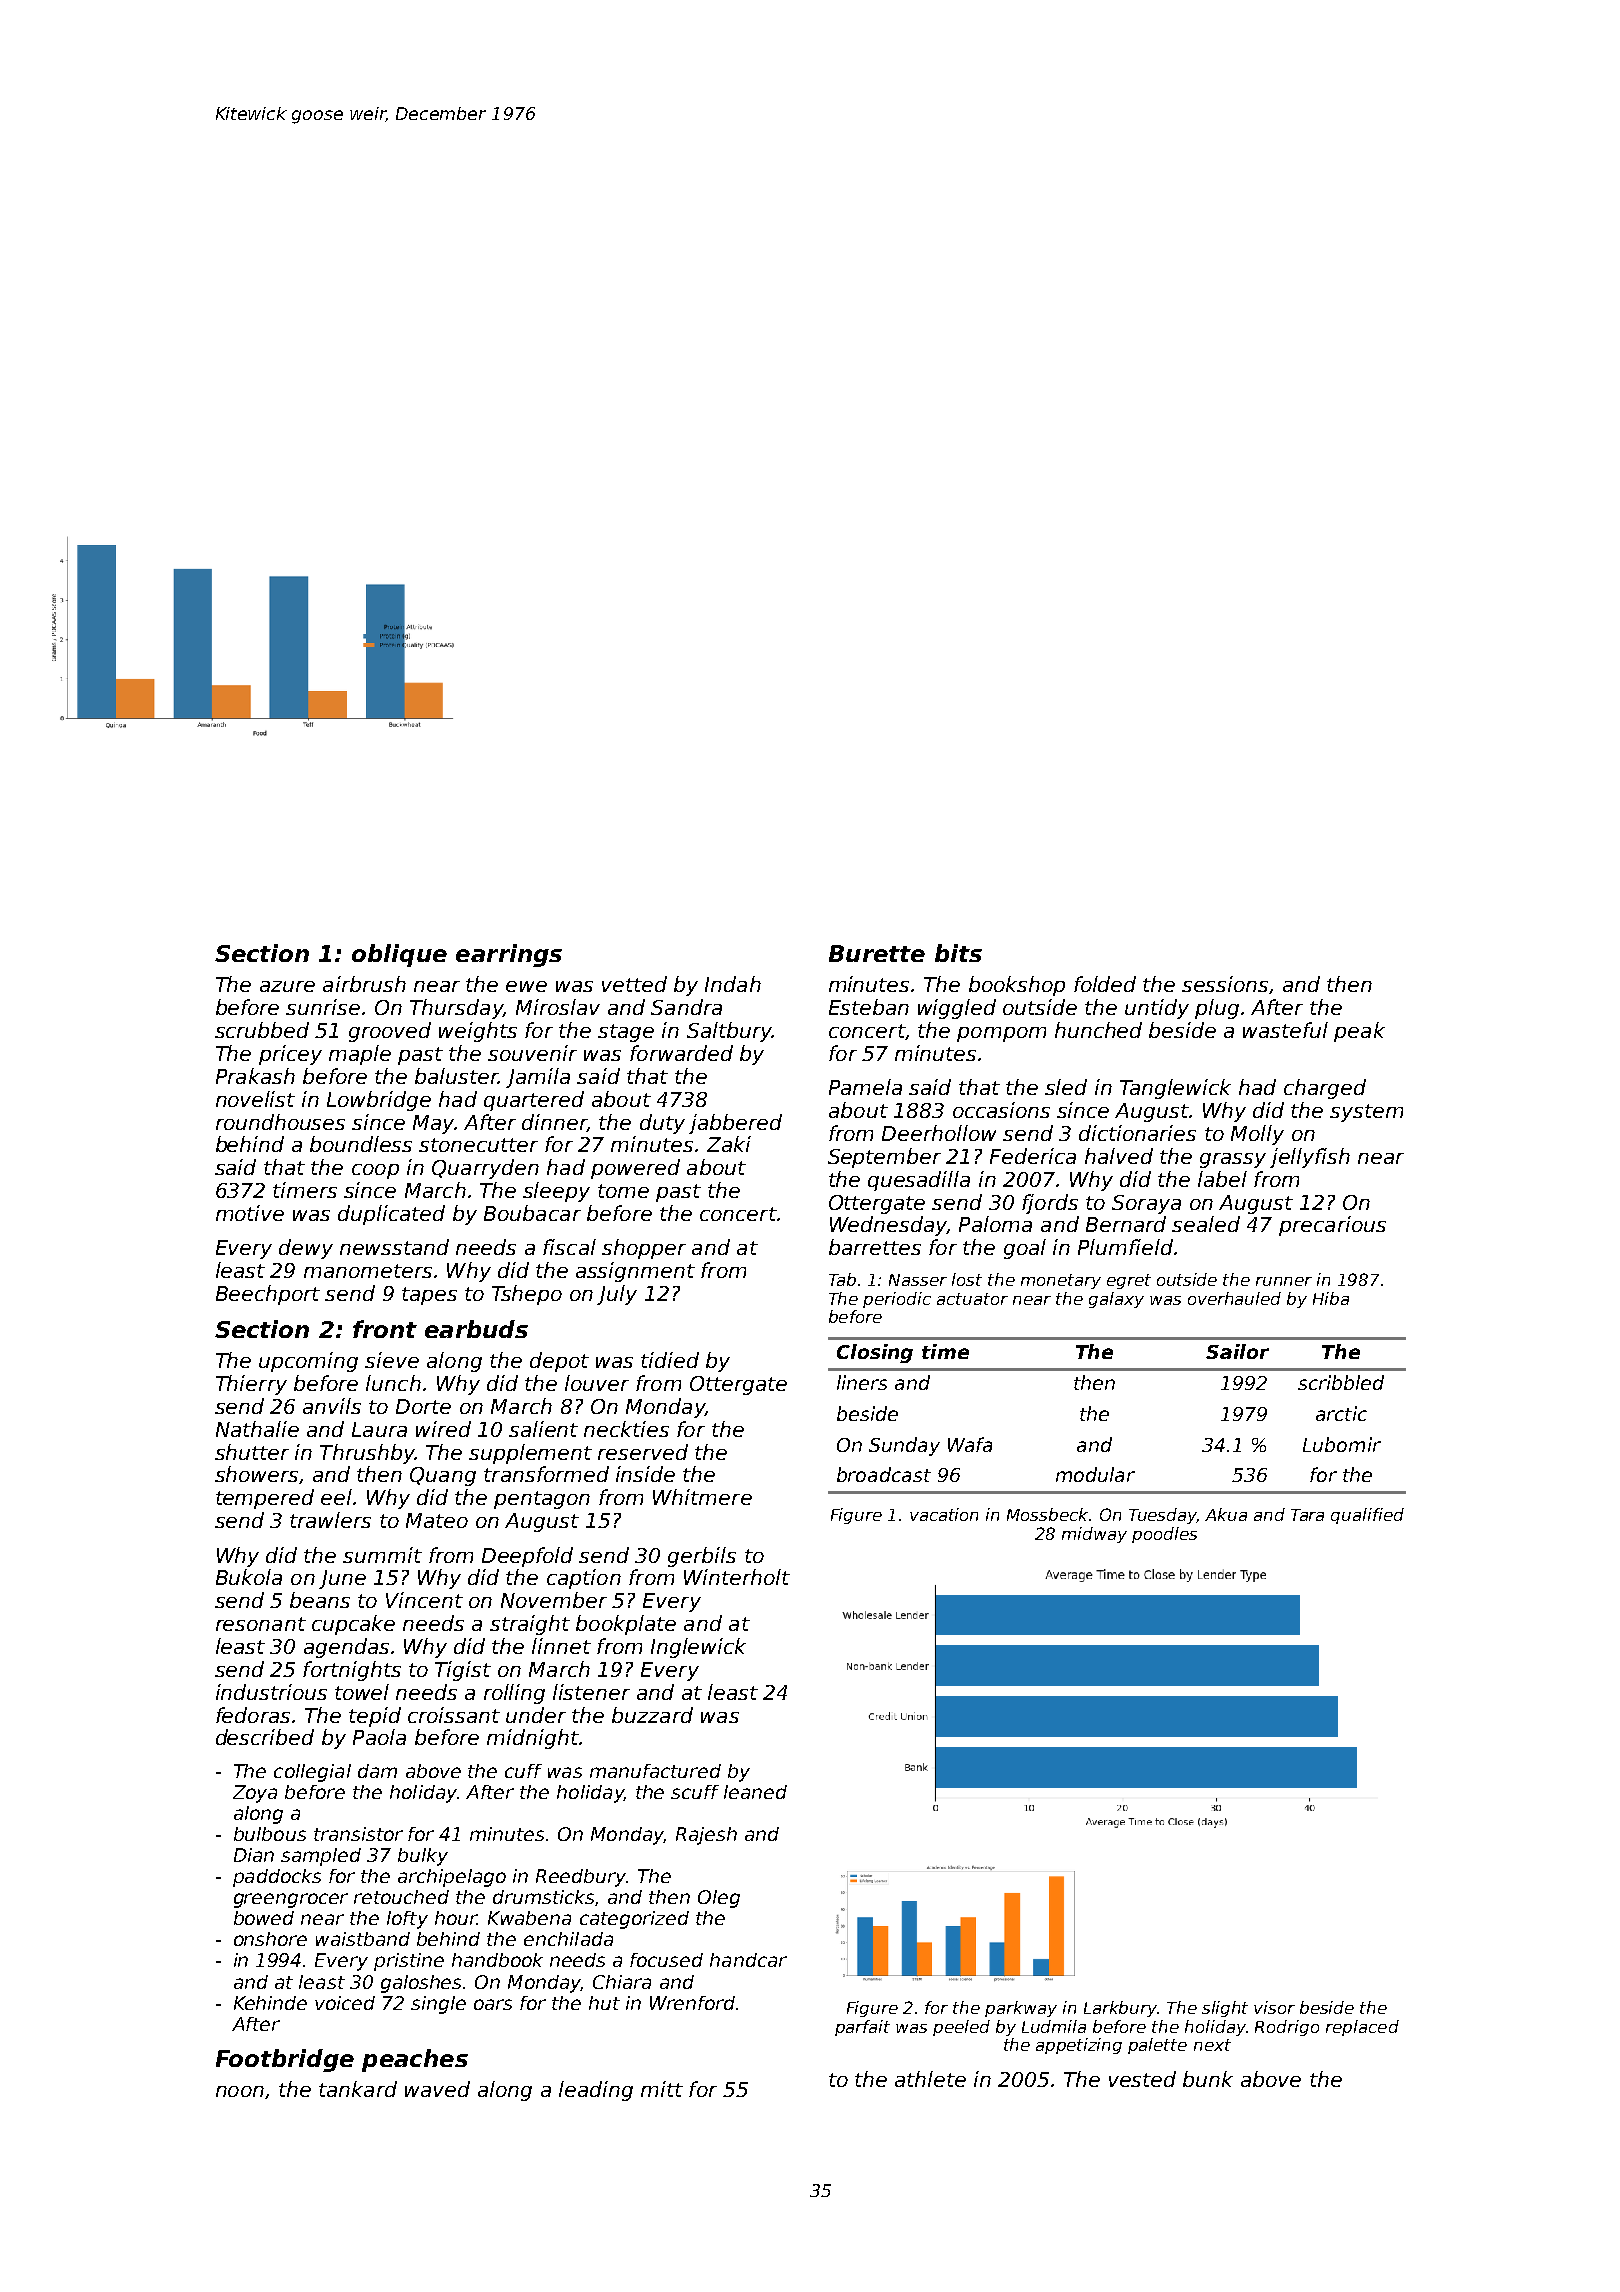 The width and height of the document is (1620, 2292). I want to click on fedoras, so click(253, 1715).
